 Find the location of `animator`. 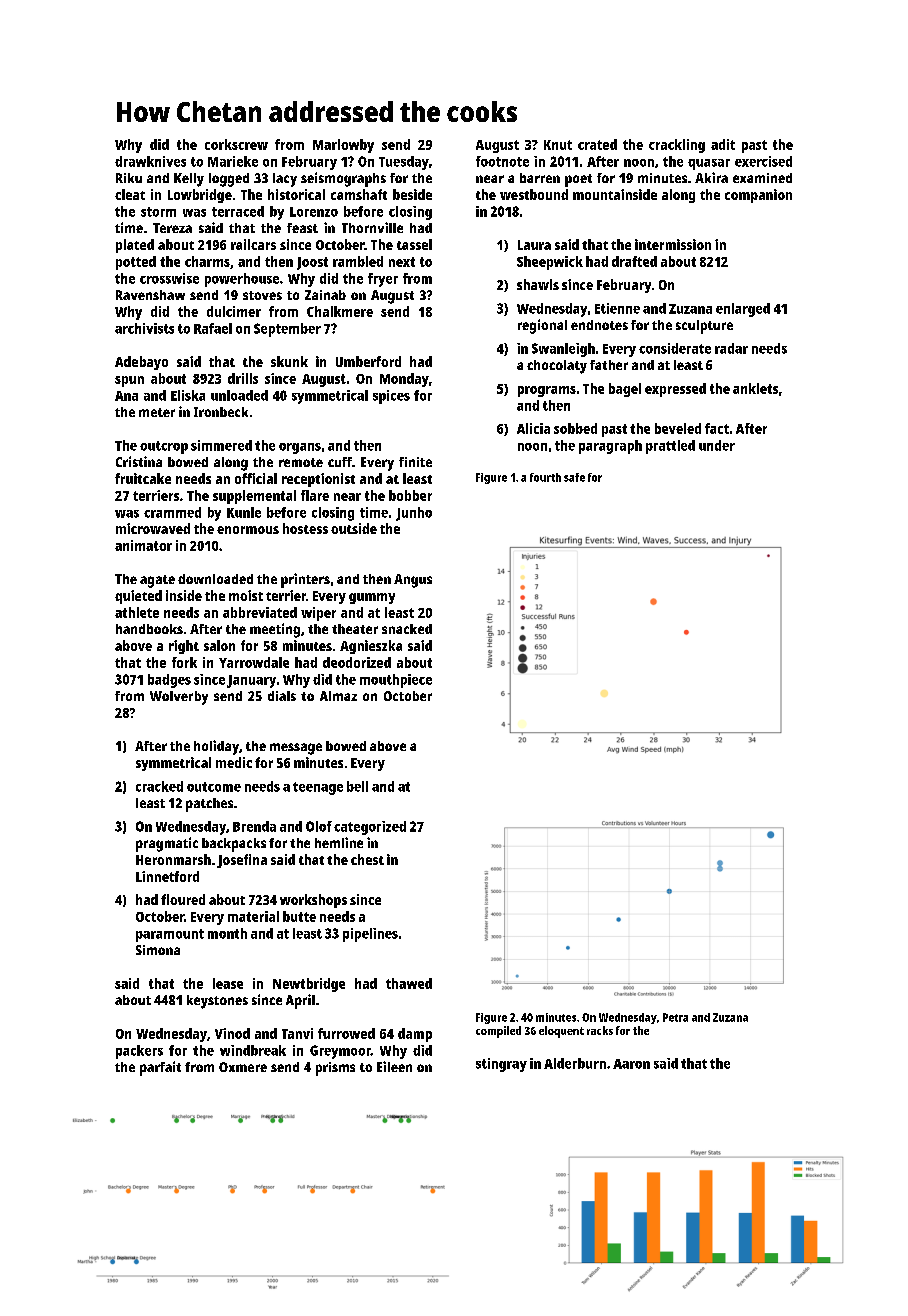

animator is located at coordinates (143, 545).
